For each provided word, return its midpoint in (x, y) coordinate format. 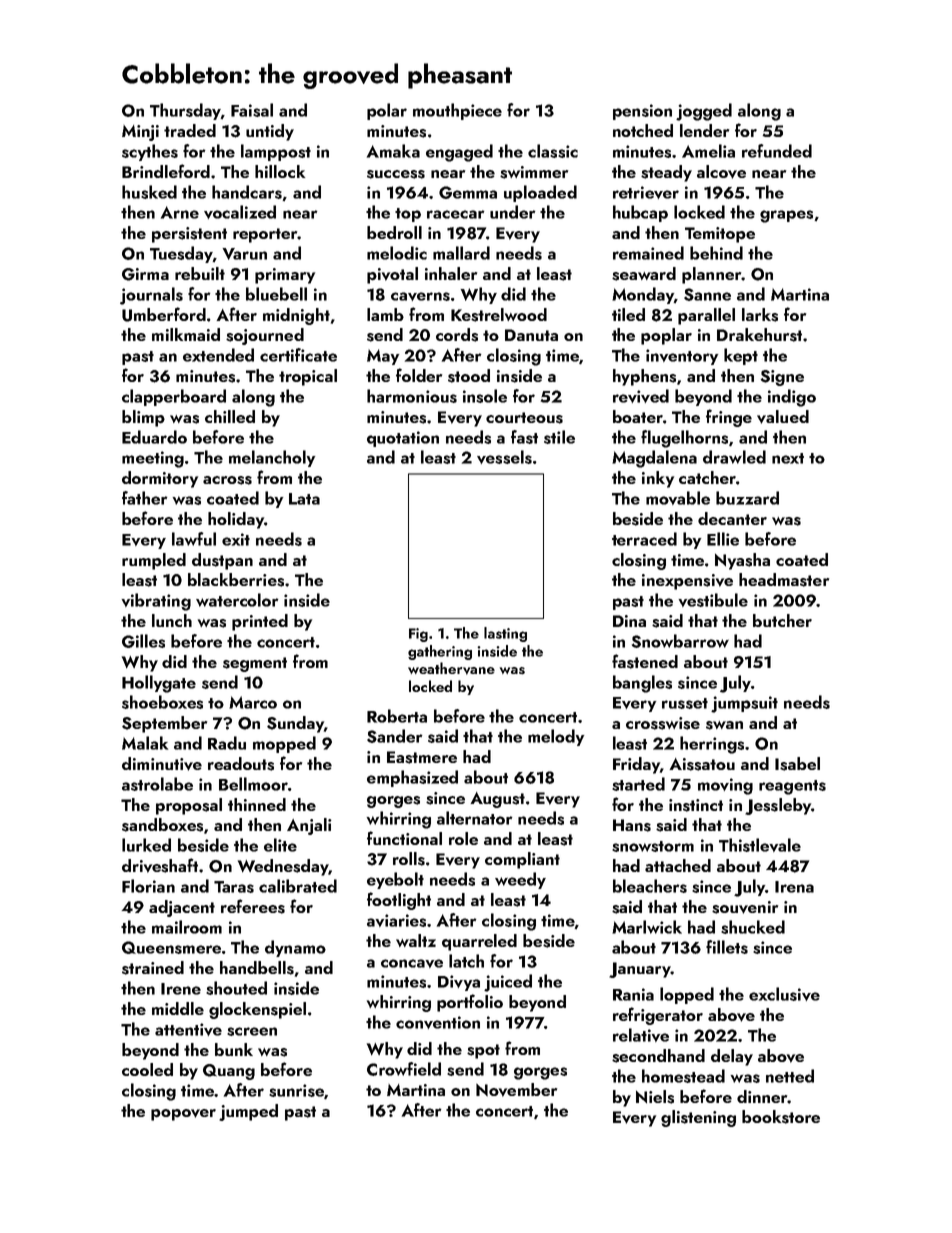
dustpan (222, 561)
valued (783, 417)
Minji (140, 133)
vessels (504, 457)
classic (553, 151)
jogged (704, 112)
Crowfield (404, 1069)
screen (252, 1031)
